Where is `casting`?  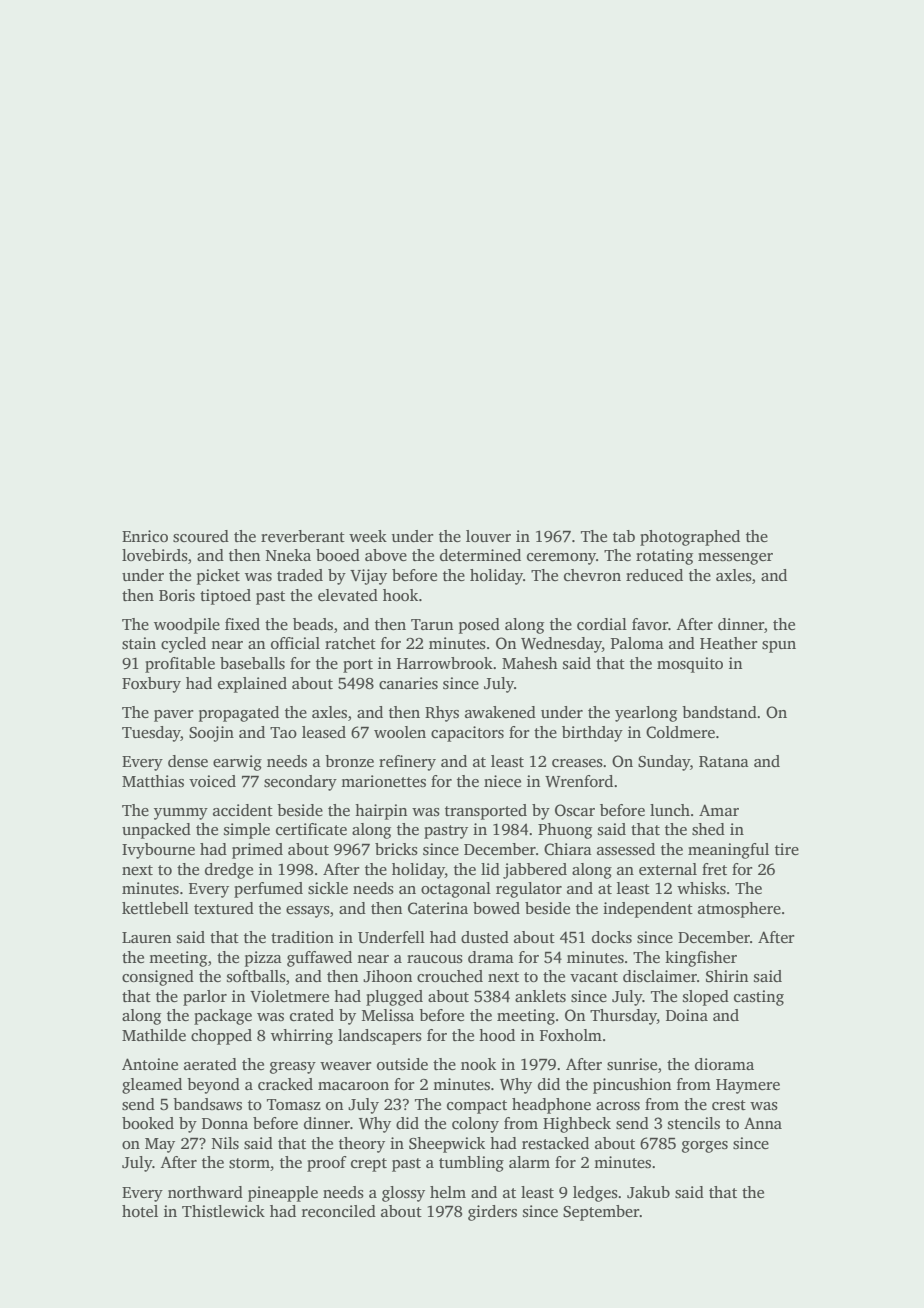
casting is located at coordinates (759, 998).
